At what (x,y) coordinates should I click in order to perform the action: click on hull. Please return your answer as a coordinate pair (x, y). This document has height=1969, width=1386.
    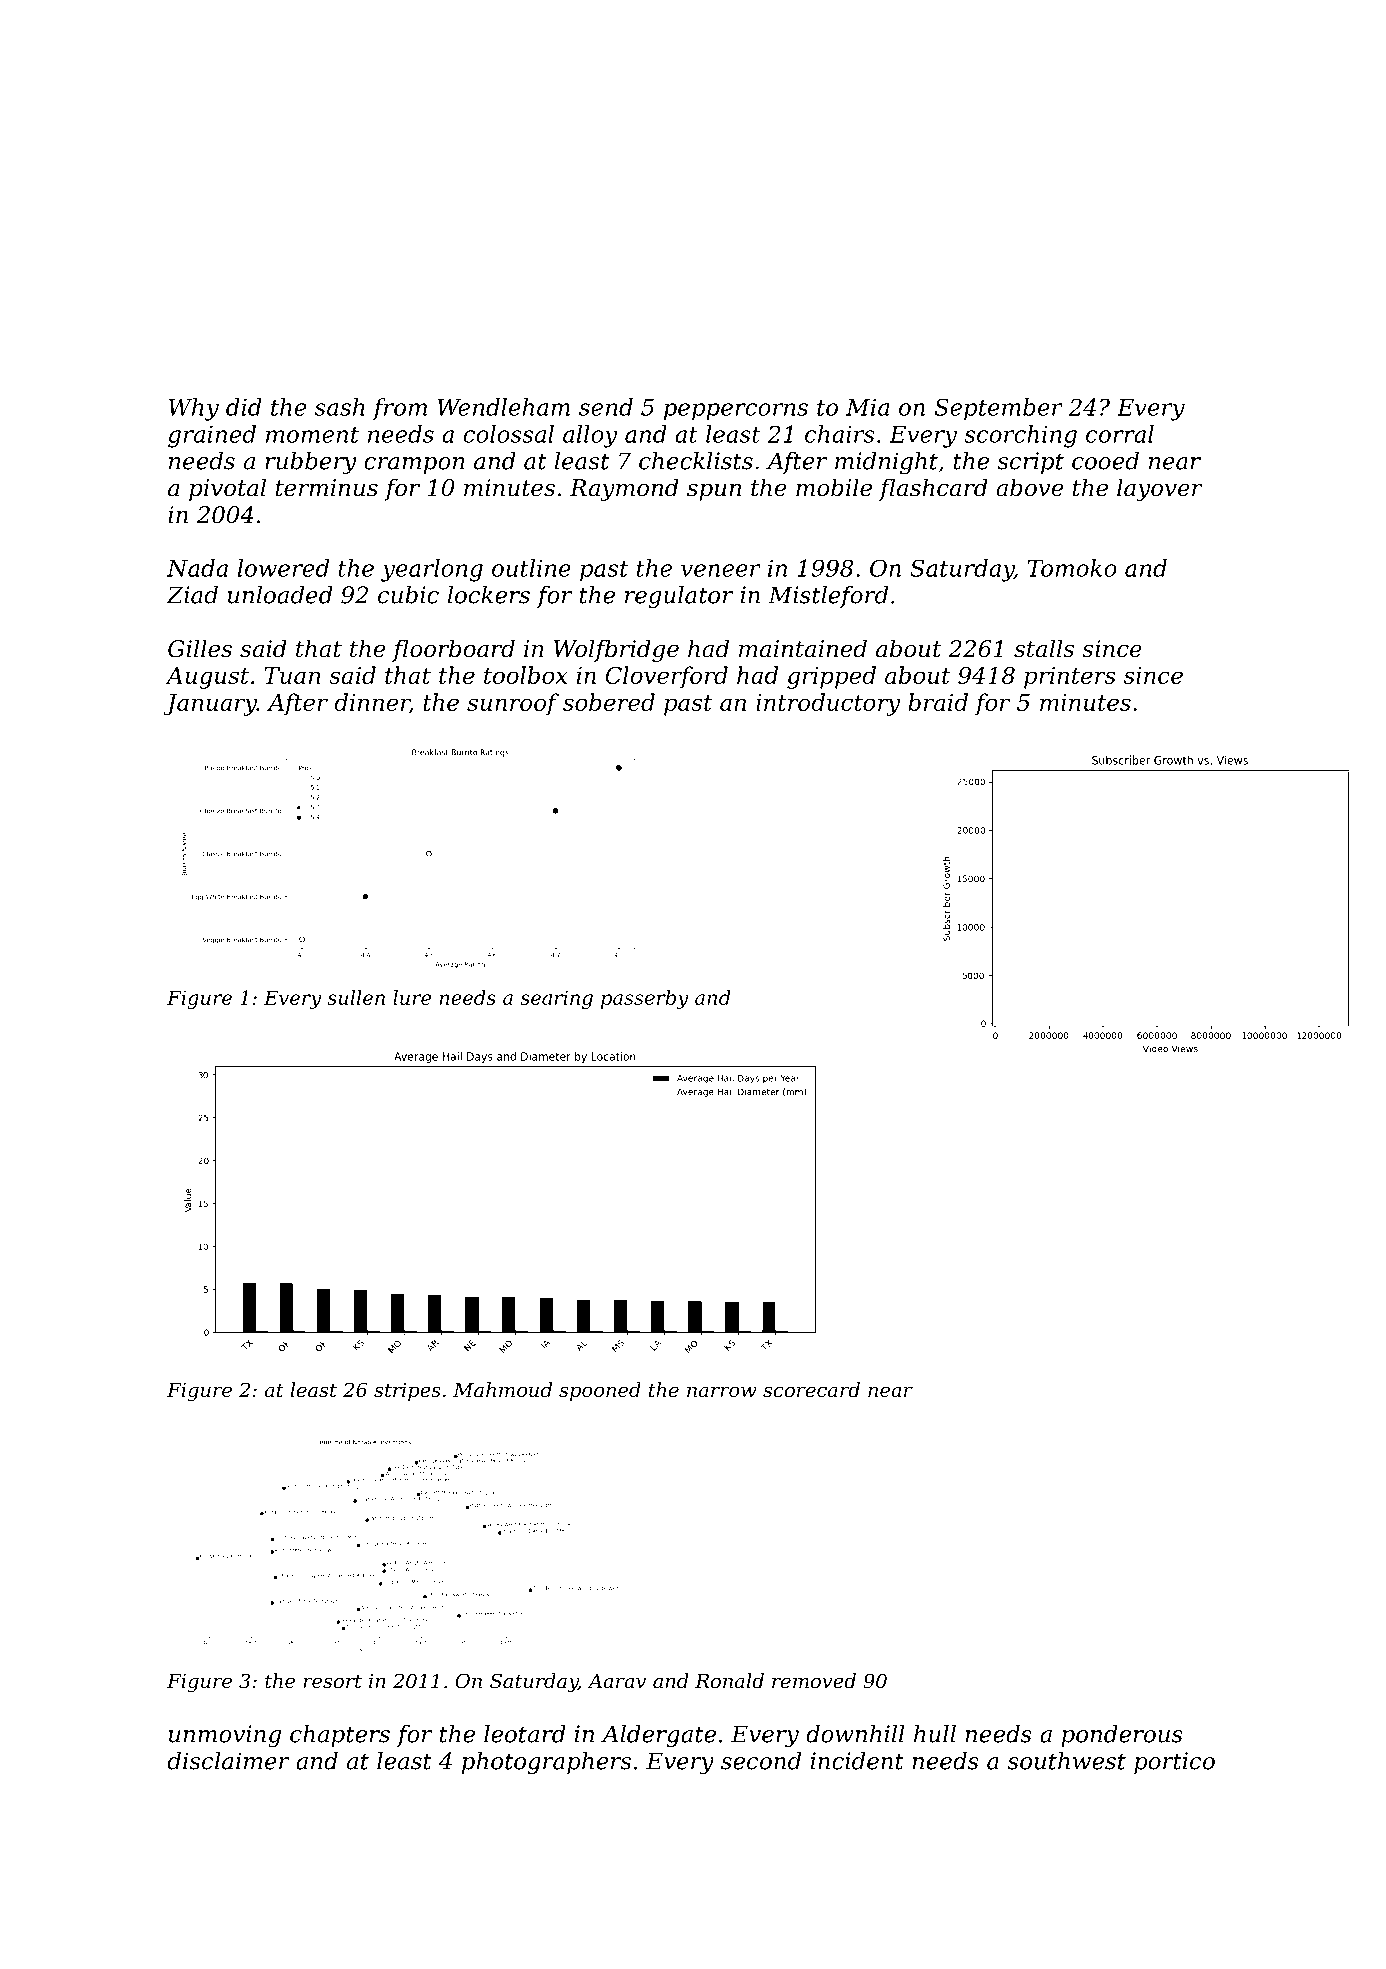
    Looking at the image, I should click on (935, 1734).
